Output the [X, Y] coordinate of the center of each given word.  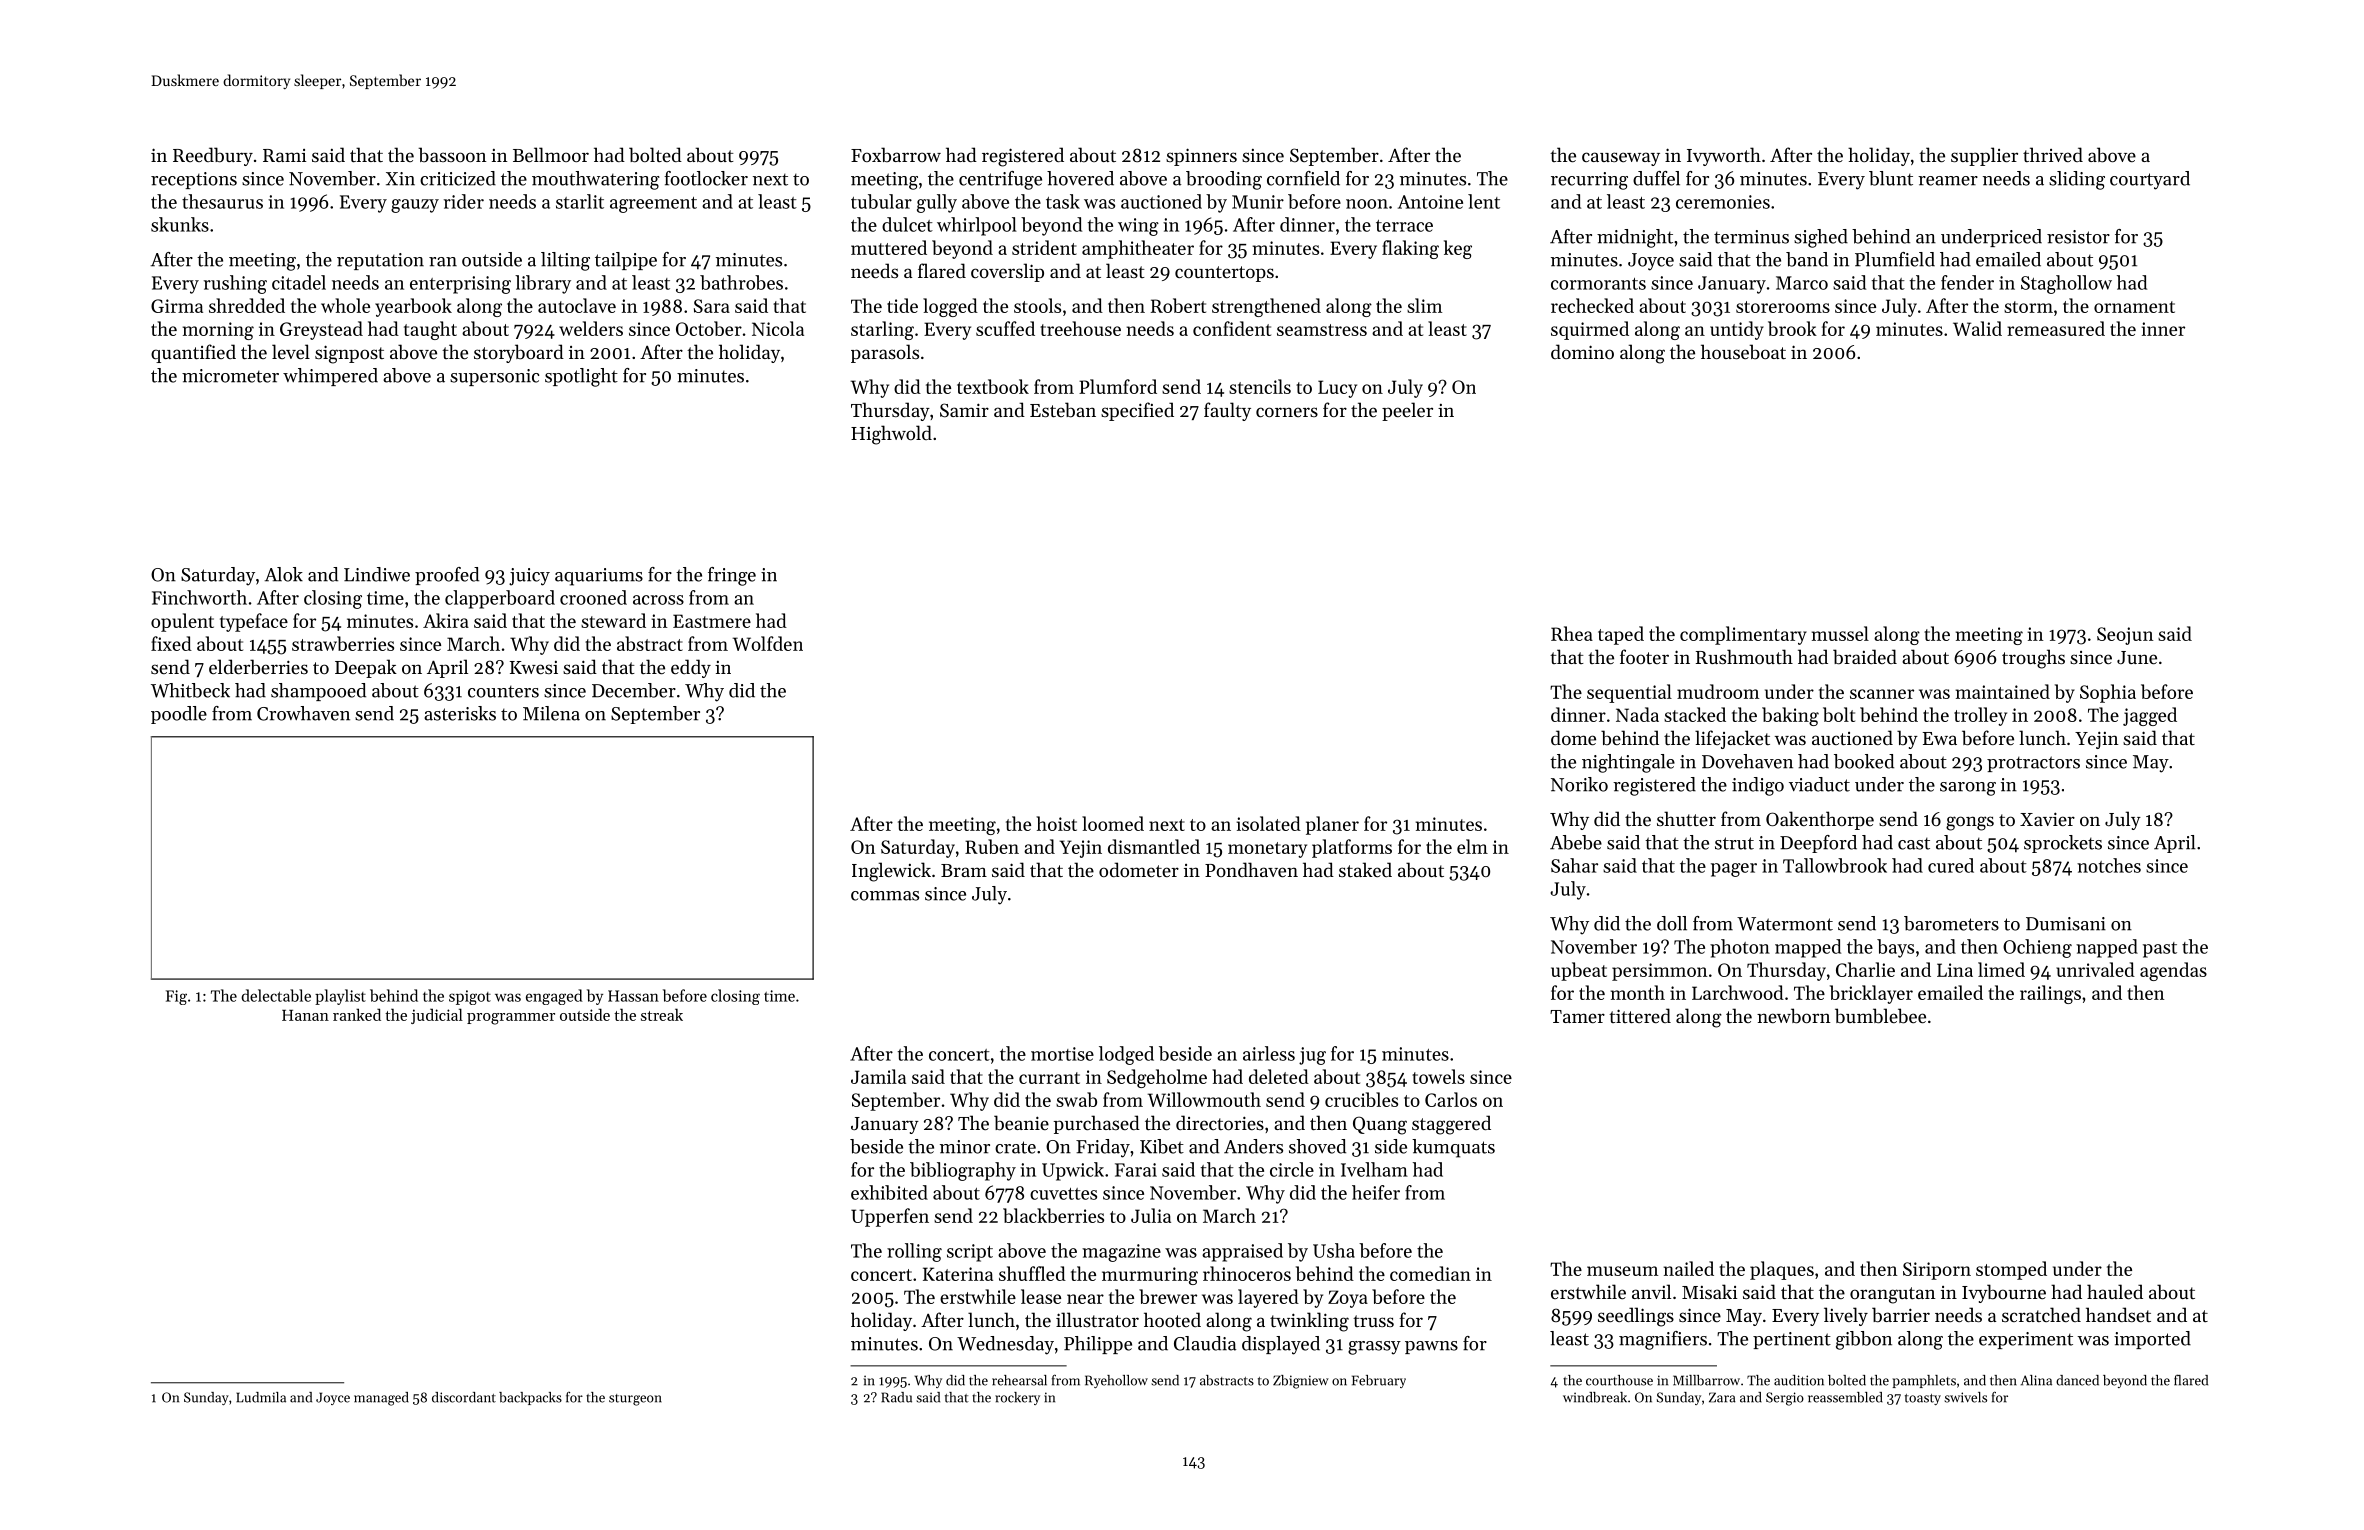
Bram [964, 870]
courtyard [2150, 180]
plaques [1782, 1270]
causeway [1621, 159]
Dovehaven [1747, 761]
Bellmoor [551, 154]
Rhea [1572, 633]
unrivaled [2095, 969]
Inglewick [891, 872]
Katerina [958, 1274]
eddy [691, 668]
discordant [464, 1397]
